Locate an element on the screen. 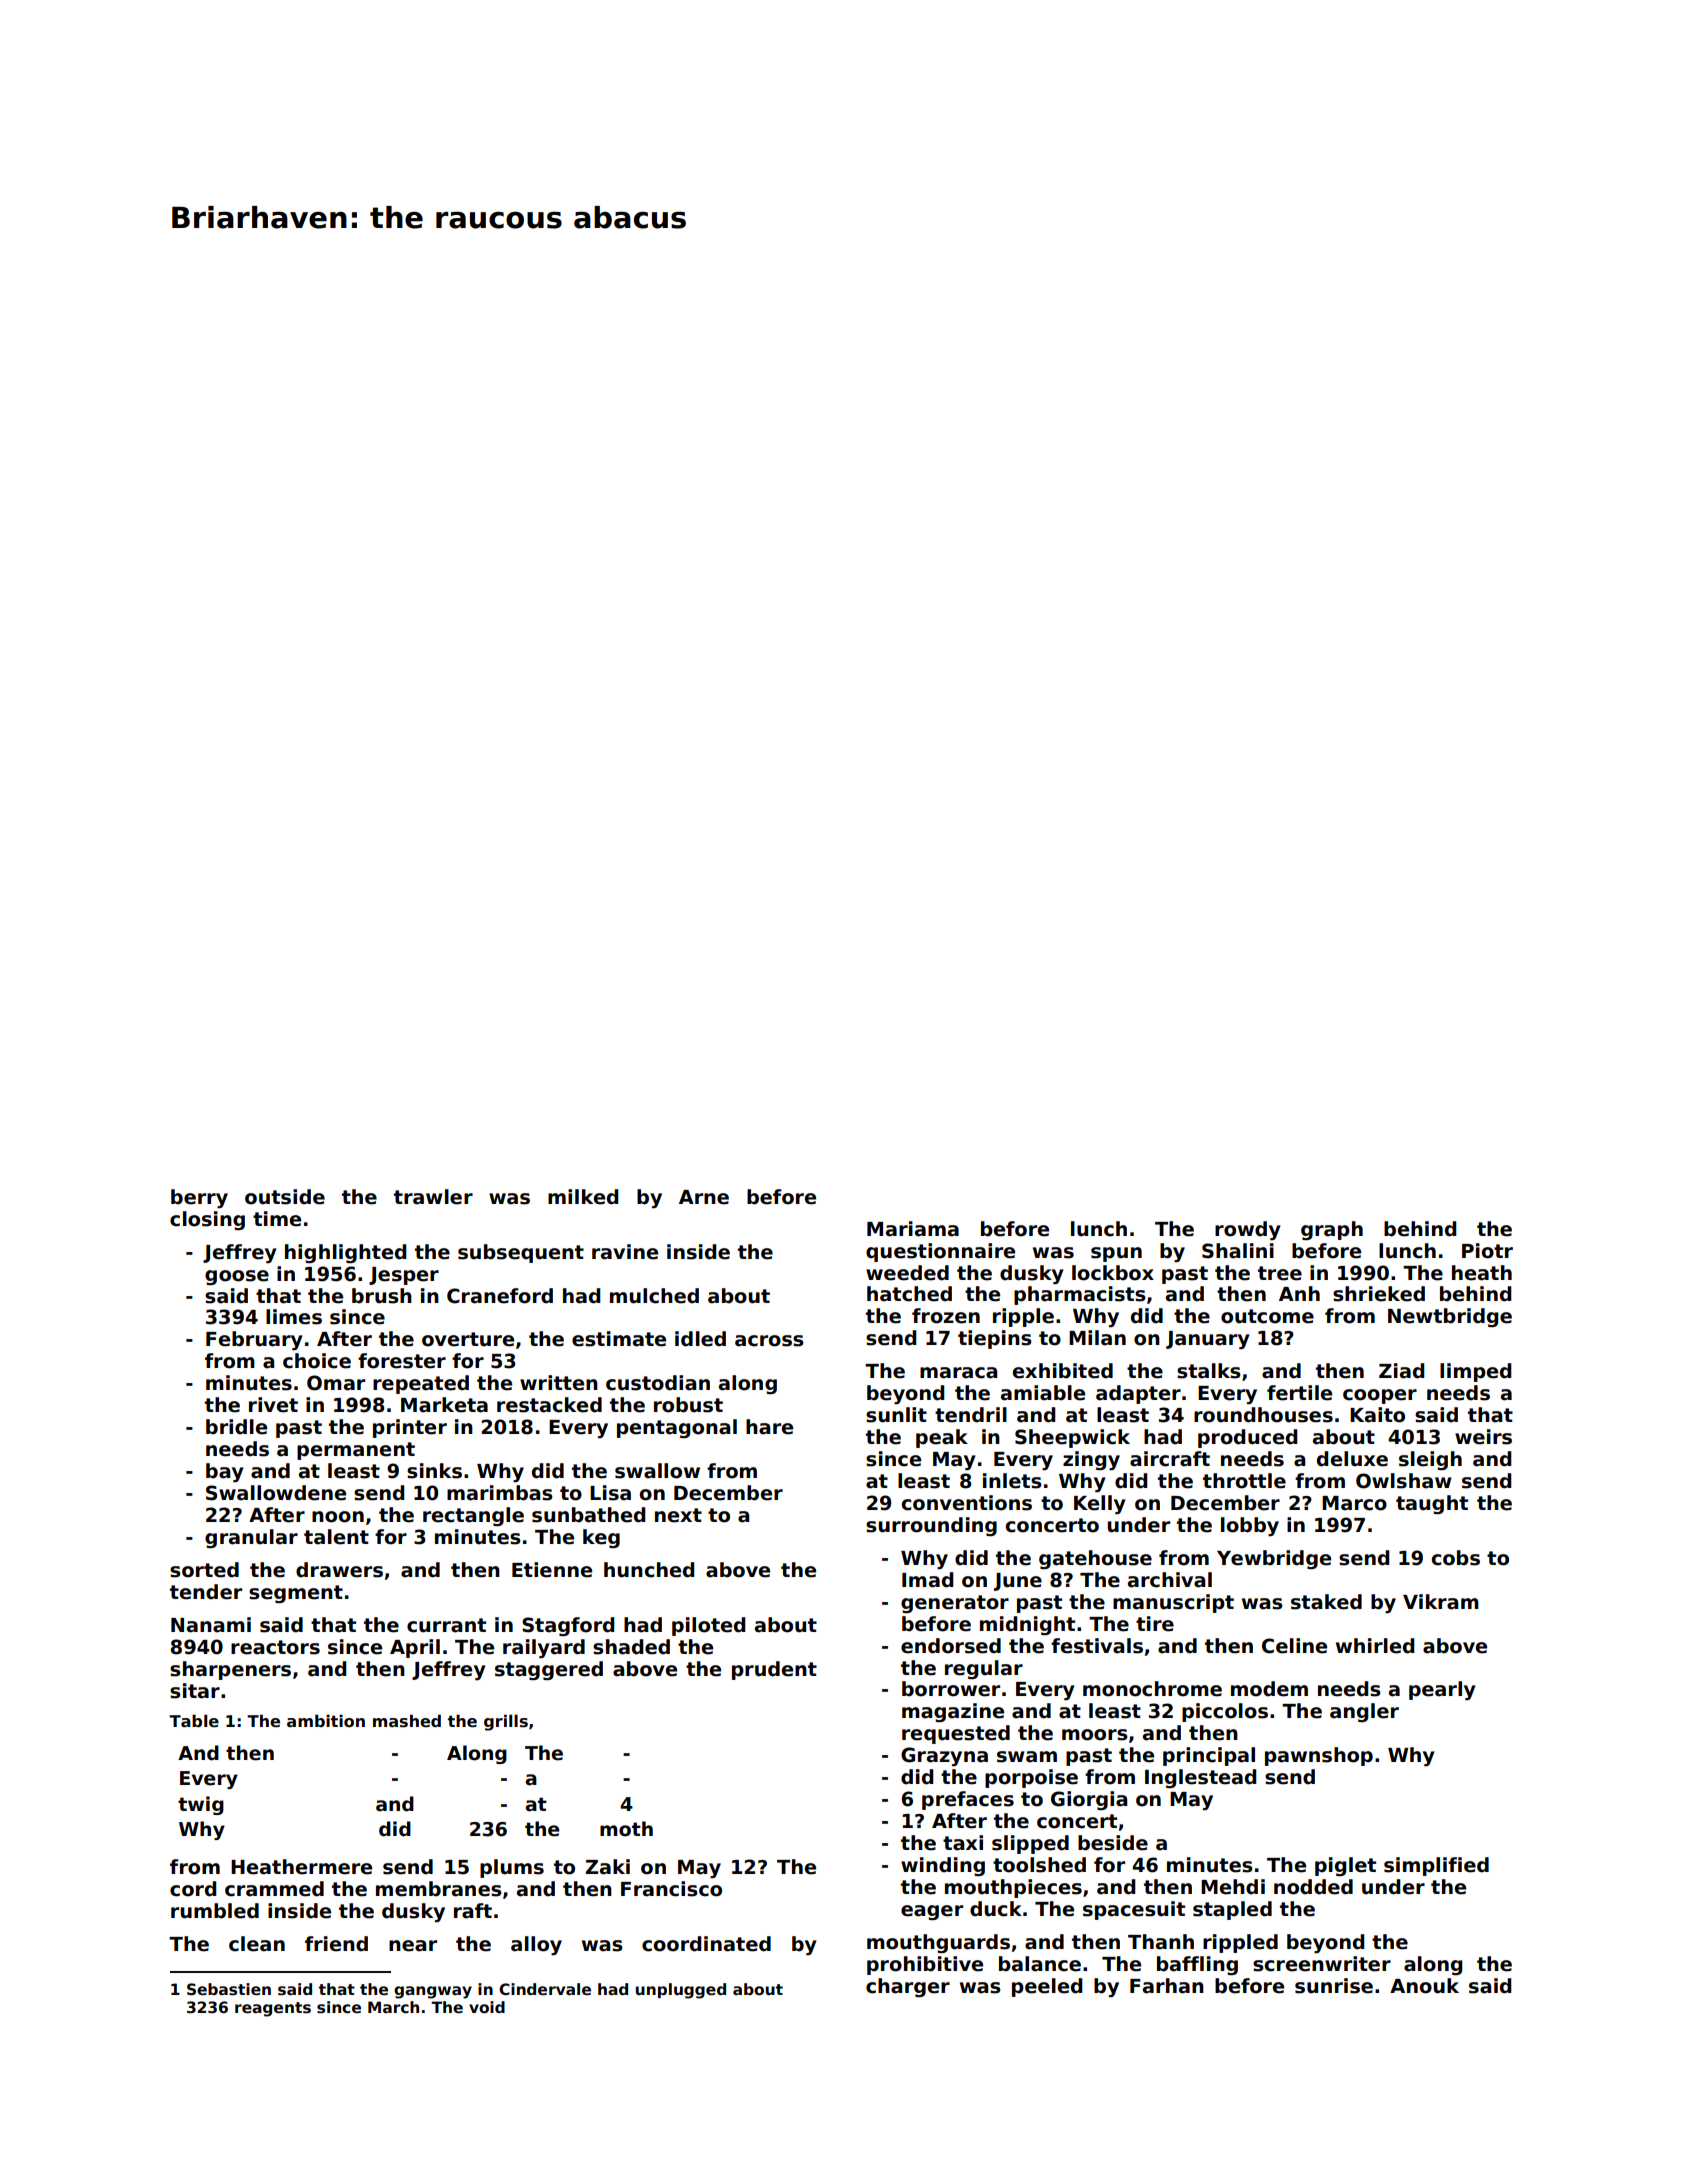 The height and width of the screenshot is (2178, 1683). reagents is located at coordinates (273, 2009).
